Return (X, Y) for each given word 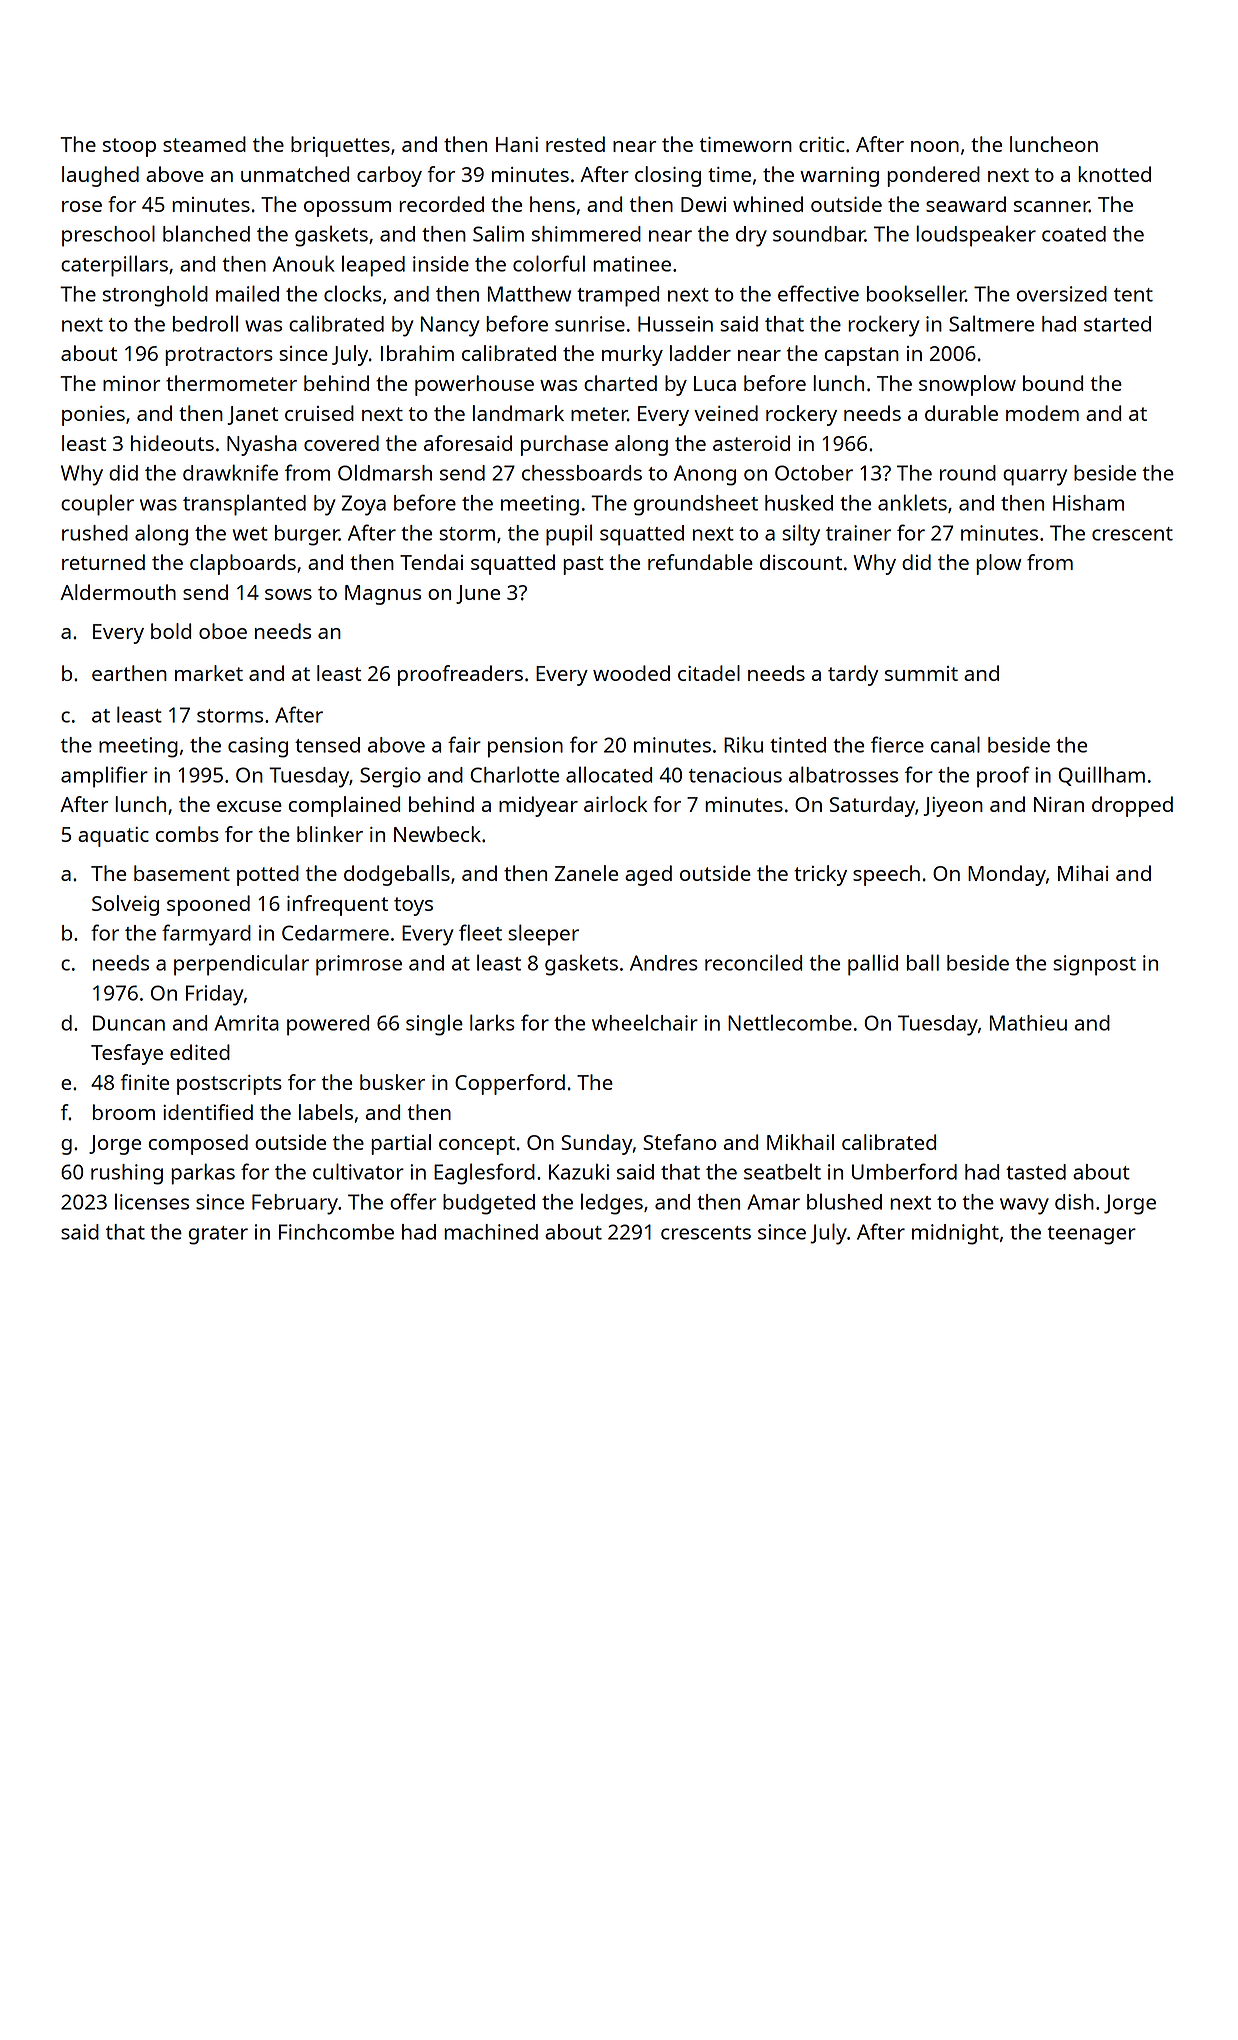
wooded (631, 673)
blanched (206, 233)
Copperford (510, 1084)
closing (668, 176)
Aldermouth (118, 592)
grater (218, 1235)
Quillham (1101, 776)
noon (935, 146)
